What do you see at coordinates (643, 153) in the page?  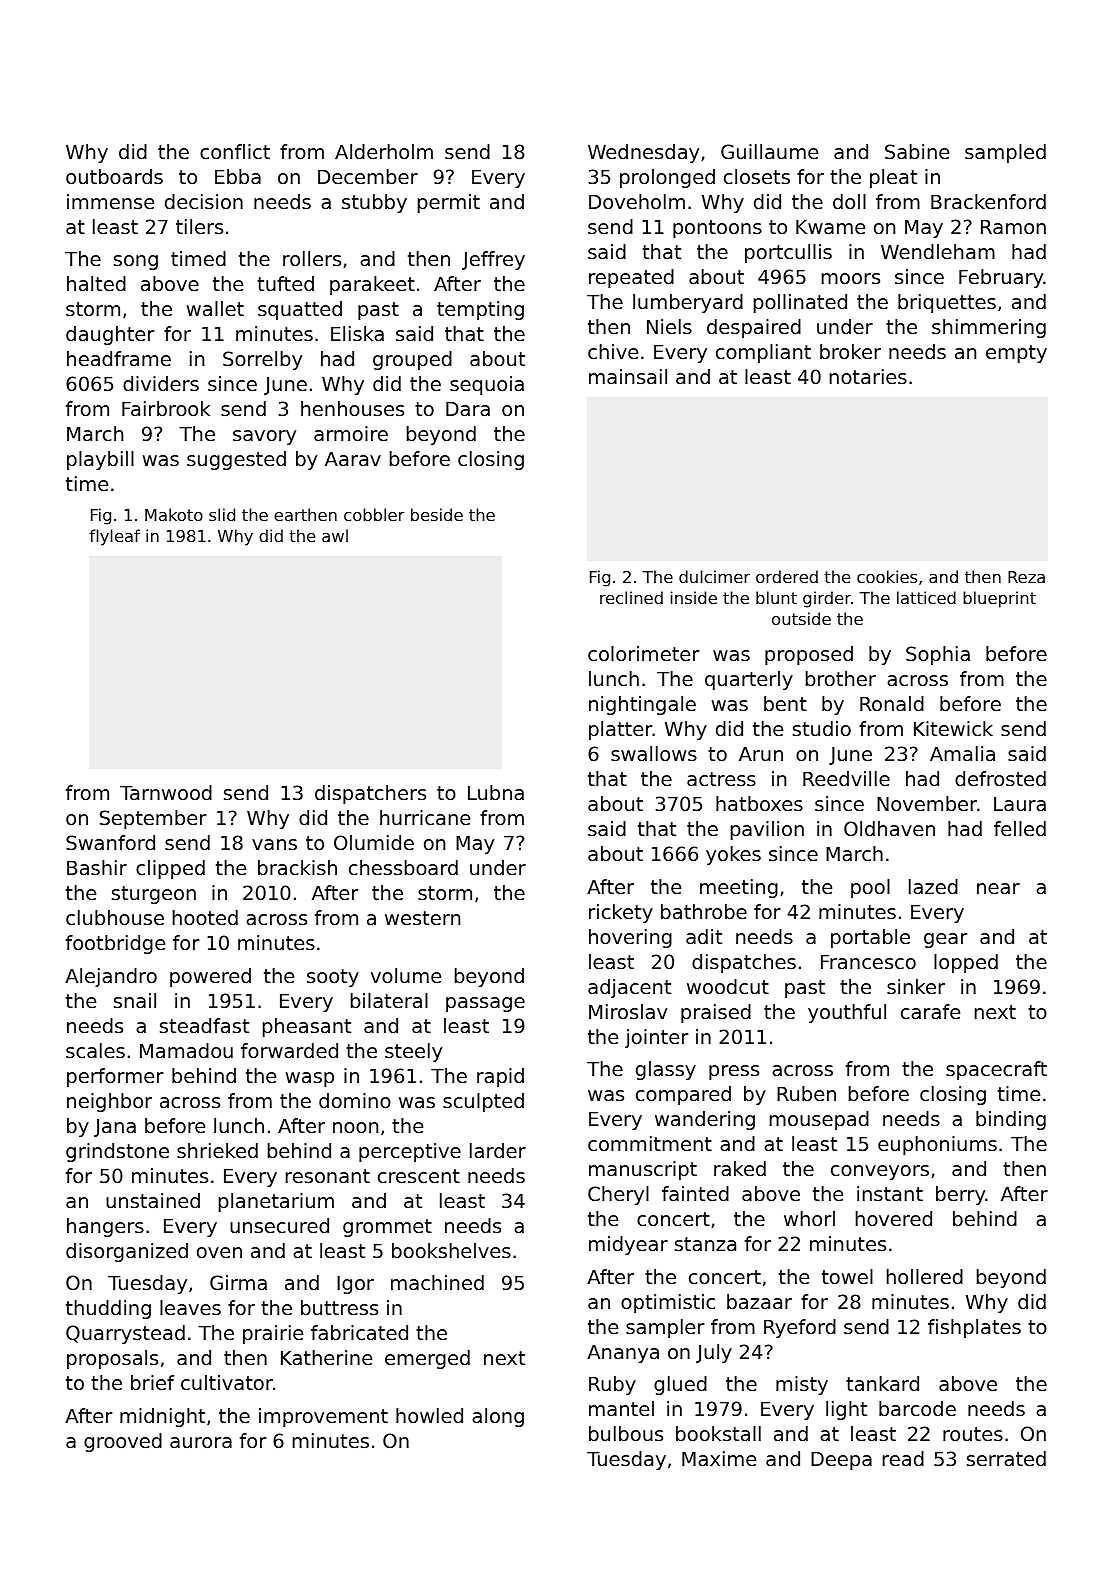 I see `Wednesday` at bounding box center [643, 153].
